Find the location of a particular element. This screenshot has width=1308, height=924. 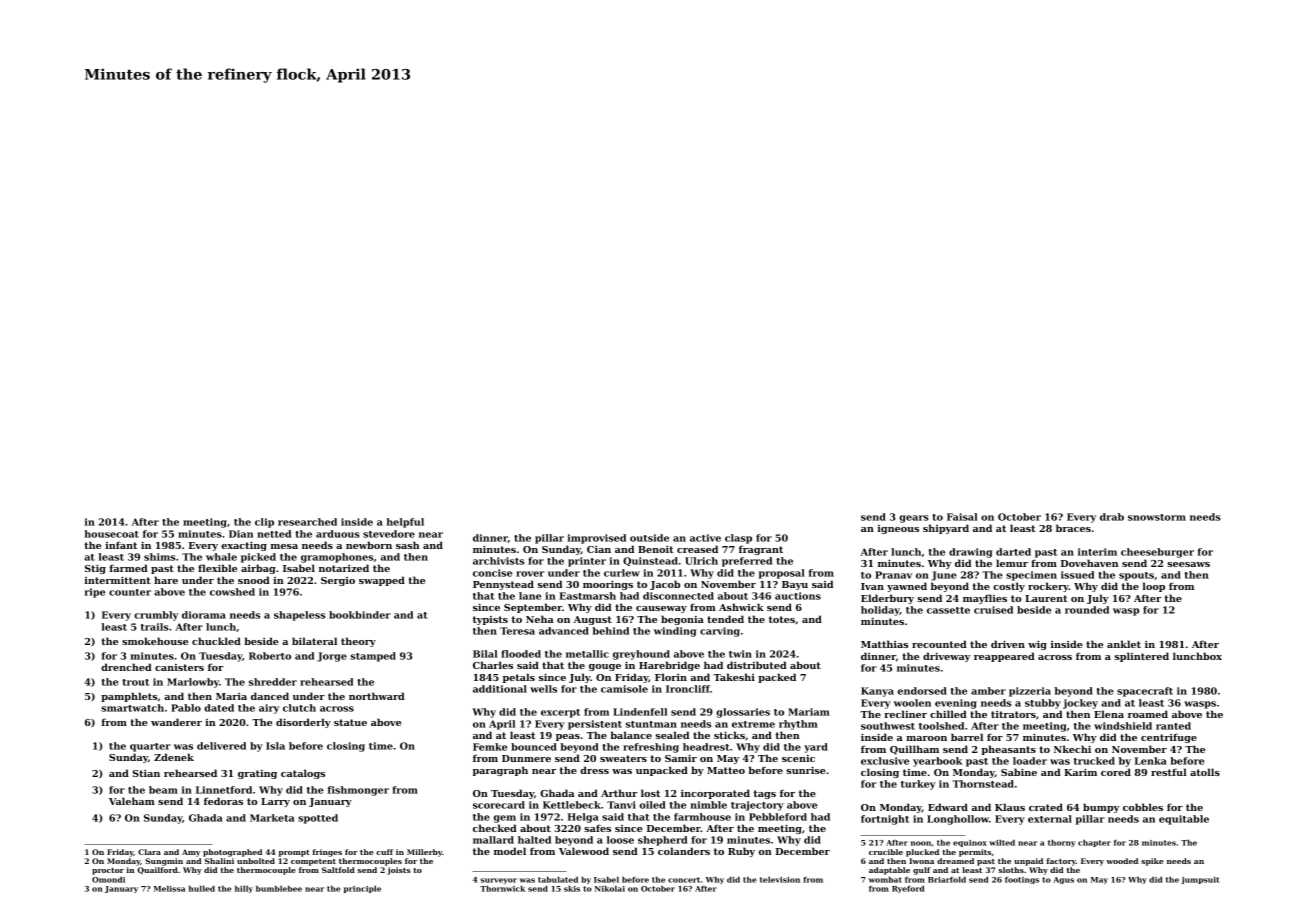

splintered is located at coordinates (1142, 657).
